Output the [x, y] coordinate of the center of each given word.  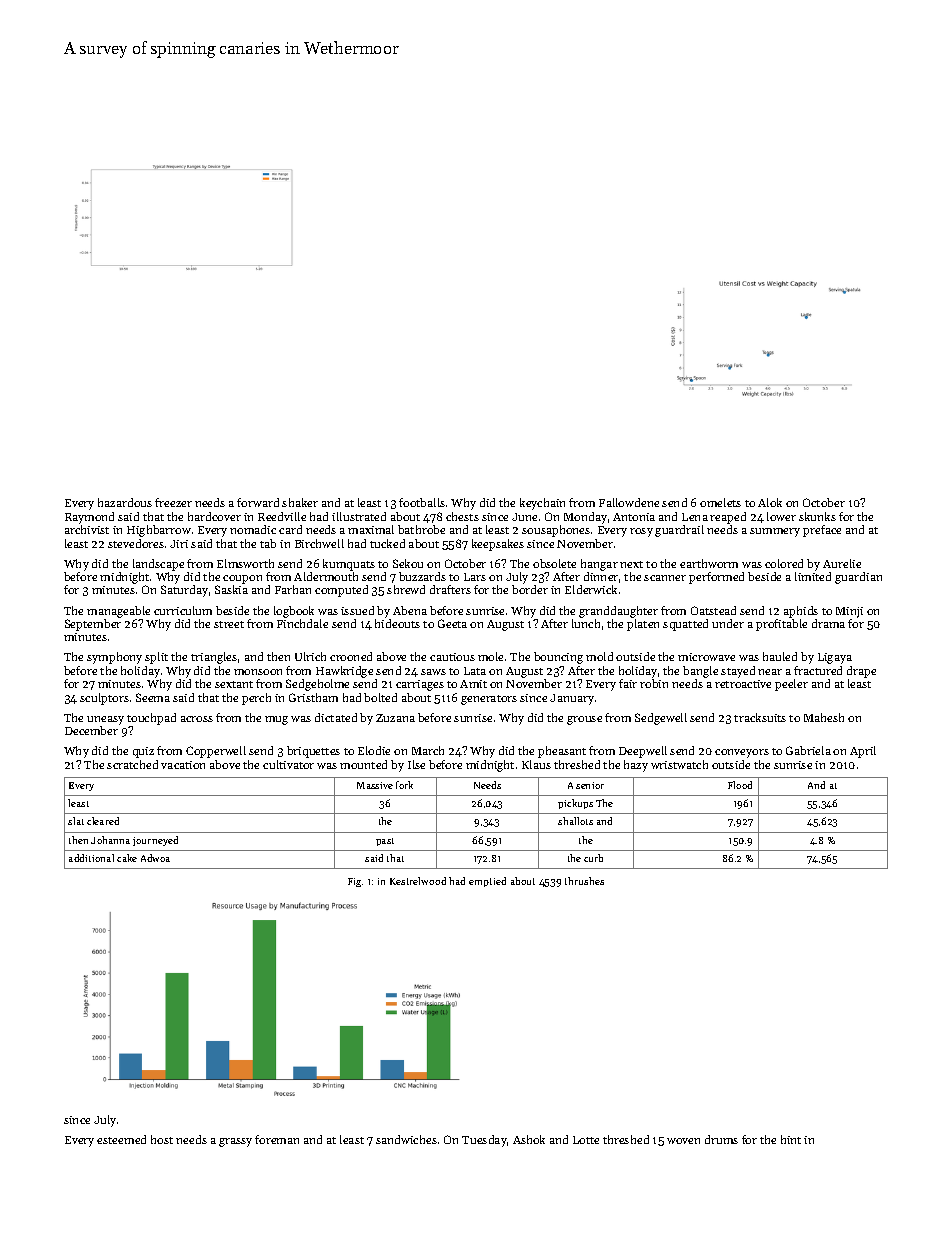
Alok [770, 502]
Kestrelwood [418, 881]
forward [258, 502]
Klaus [536, 764]
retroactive [743, 684]
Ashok [529, 1139]
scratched [132, 764]
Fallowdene [629, 502]
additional [91, 858]
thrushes [584, 881]
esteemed [121, 1139]
